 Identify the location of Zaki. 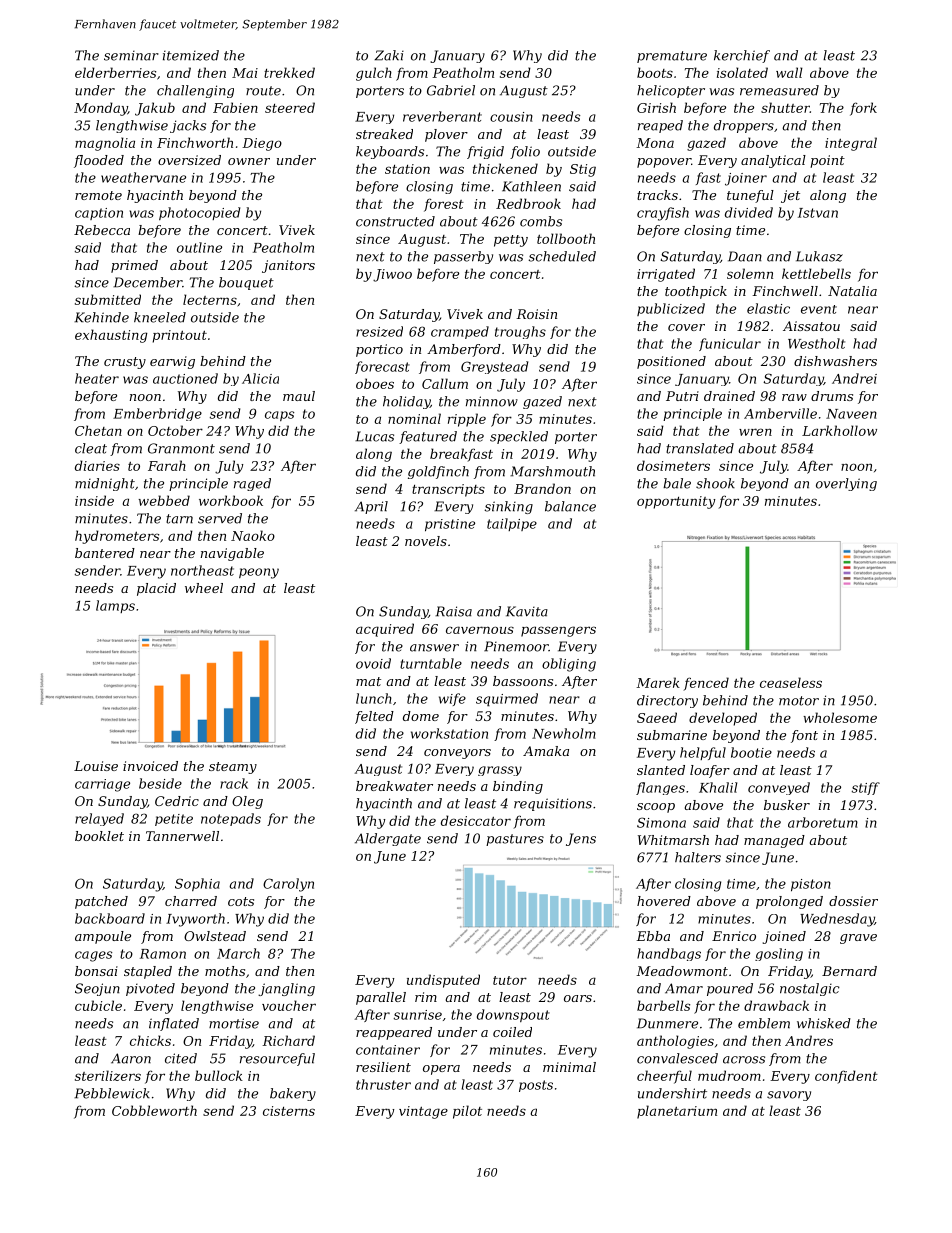
(389, 55).
